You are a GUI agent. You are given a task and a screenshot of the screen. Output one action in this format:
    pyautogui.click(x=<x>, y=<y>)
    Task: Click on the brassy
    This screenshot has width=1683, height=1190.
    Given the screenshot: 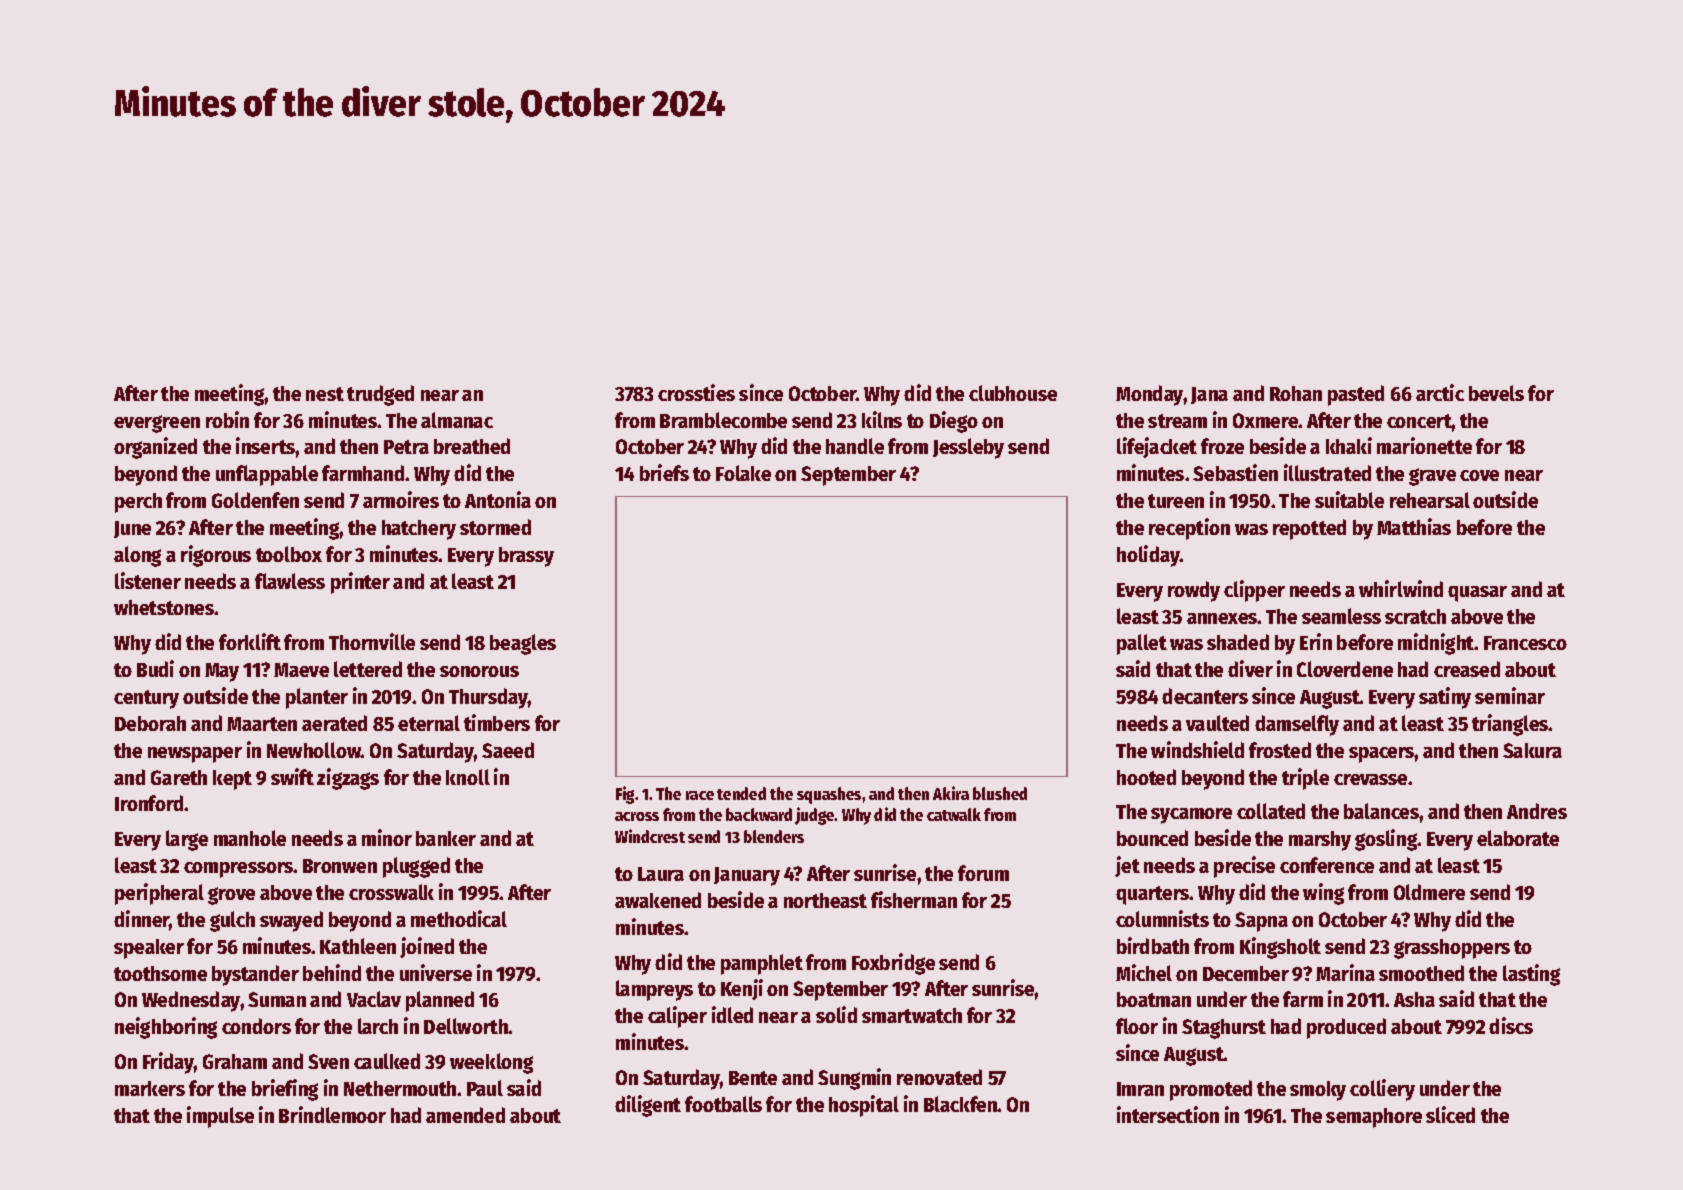 What is the action you would take?
    pyautogui.click(x=526, y=557)
